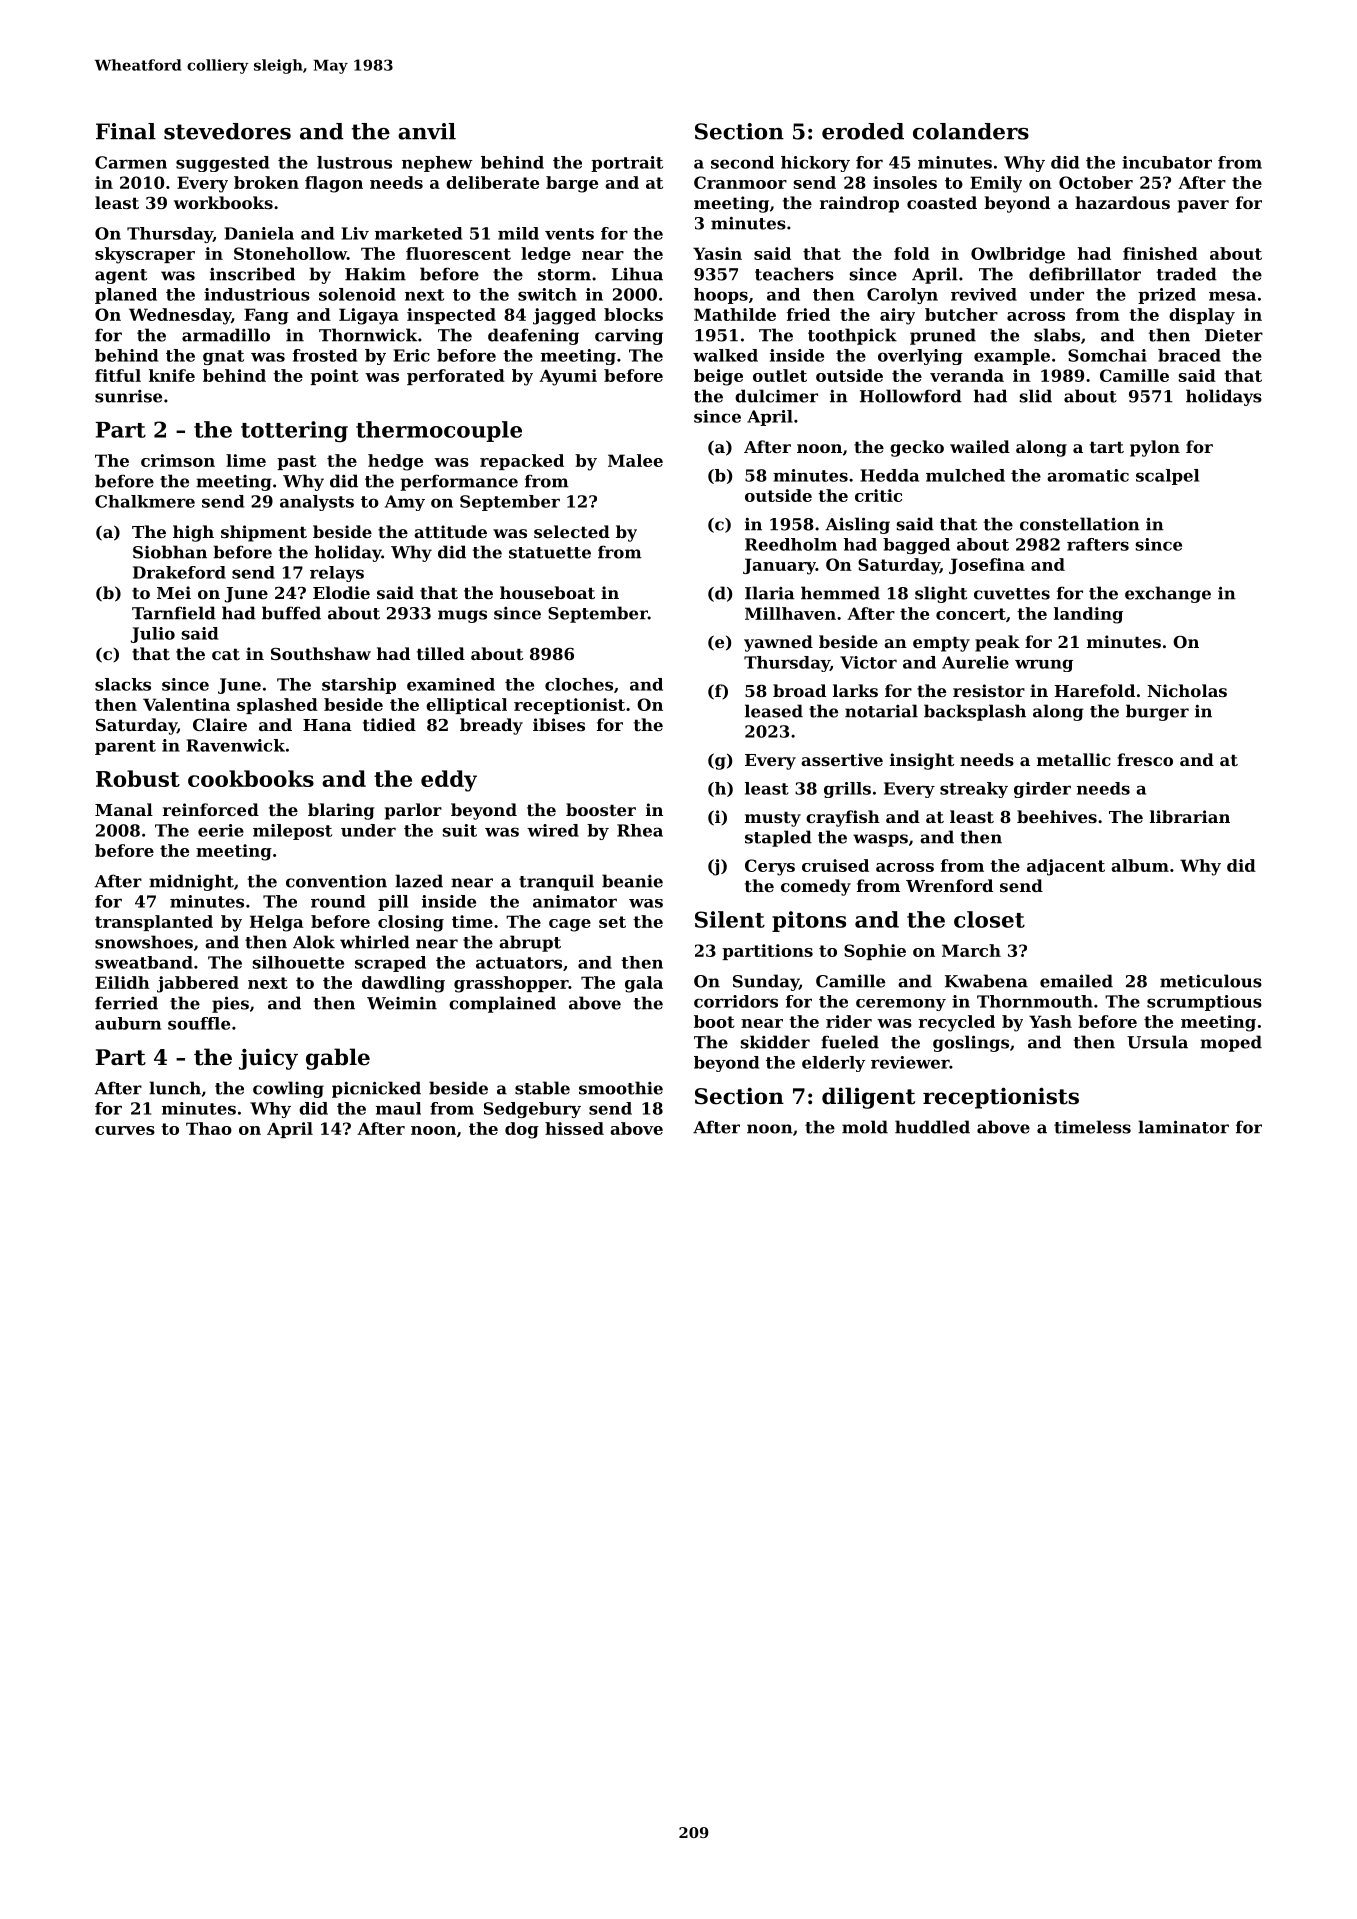 Image resolution: width=1357 pixels, height=1919 pixels. What do you see at coordinates (522, 1130) in the screenshot?
I see `dog` at bounding box center [522, 1130].
